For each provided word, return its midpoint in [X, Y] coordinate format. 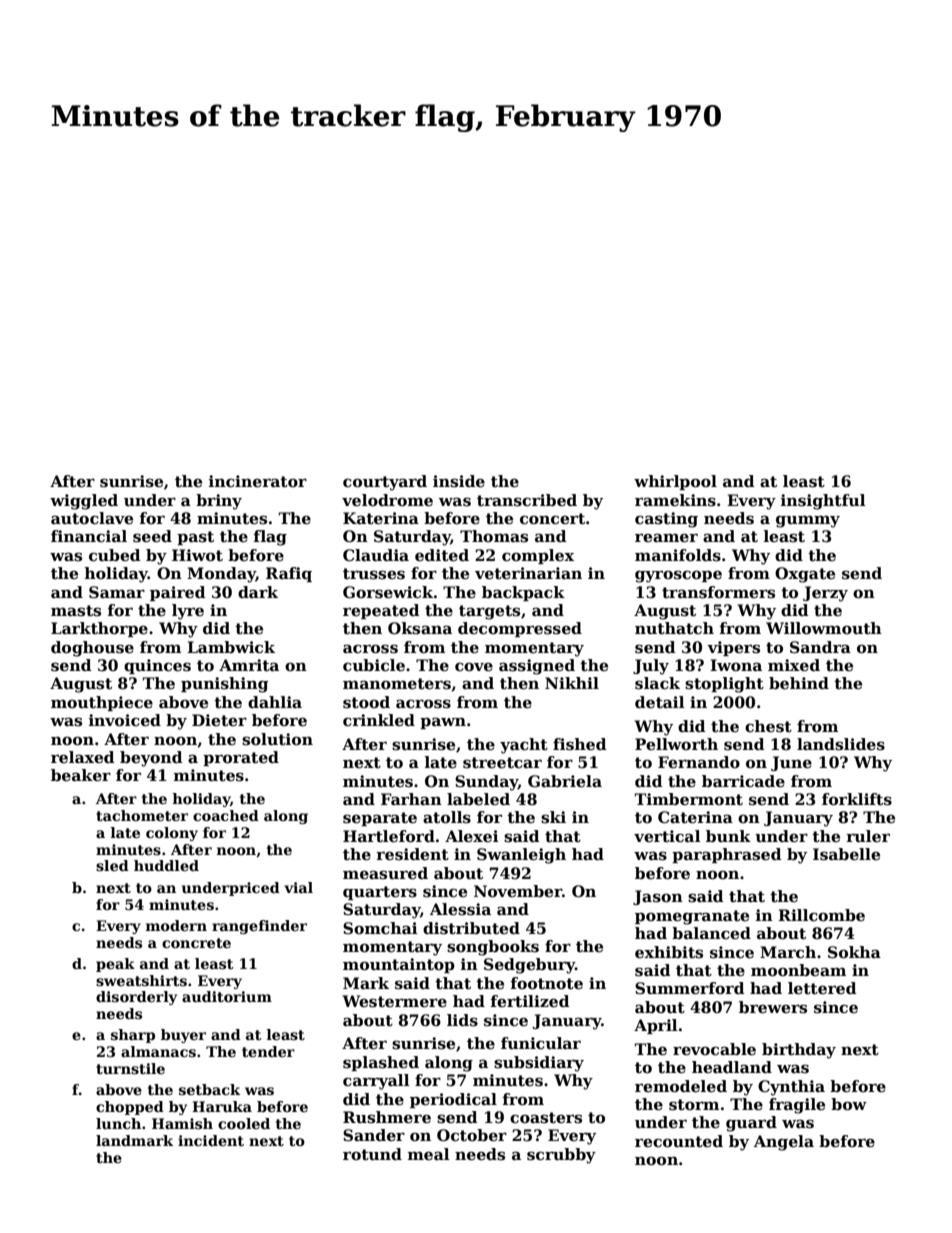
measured [385, 873]
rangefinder [259, 927]
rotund [372, 1154]
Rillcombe [821, 915]
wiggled [84, 502]
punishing [225, 685]
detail [660, 702]
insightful [823, 502]
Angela [784, 1143]
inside [459, 481]
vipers [733, 648]
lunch [118, 1123]
